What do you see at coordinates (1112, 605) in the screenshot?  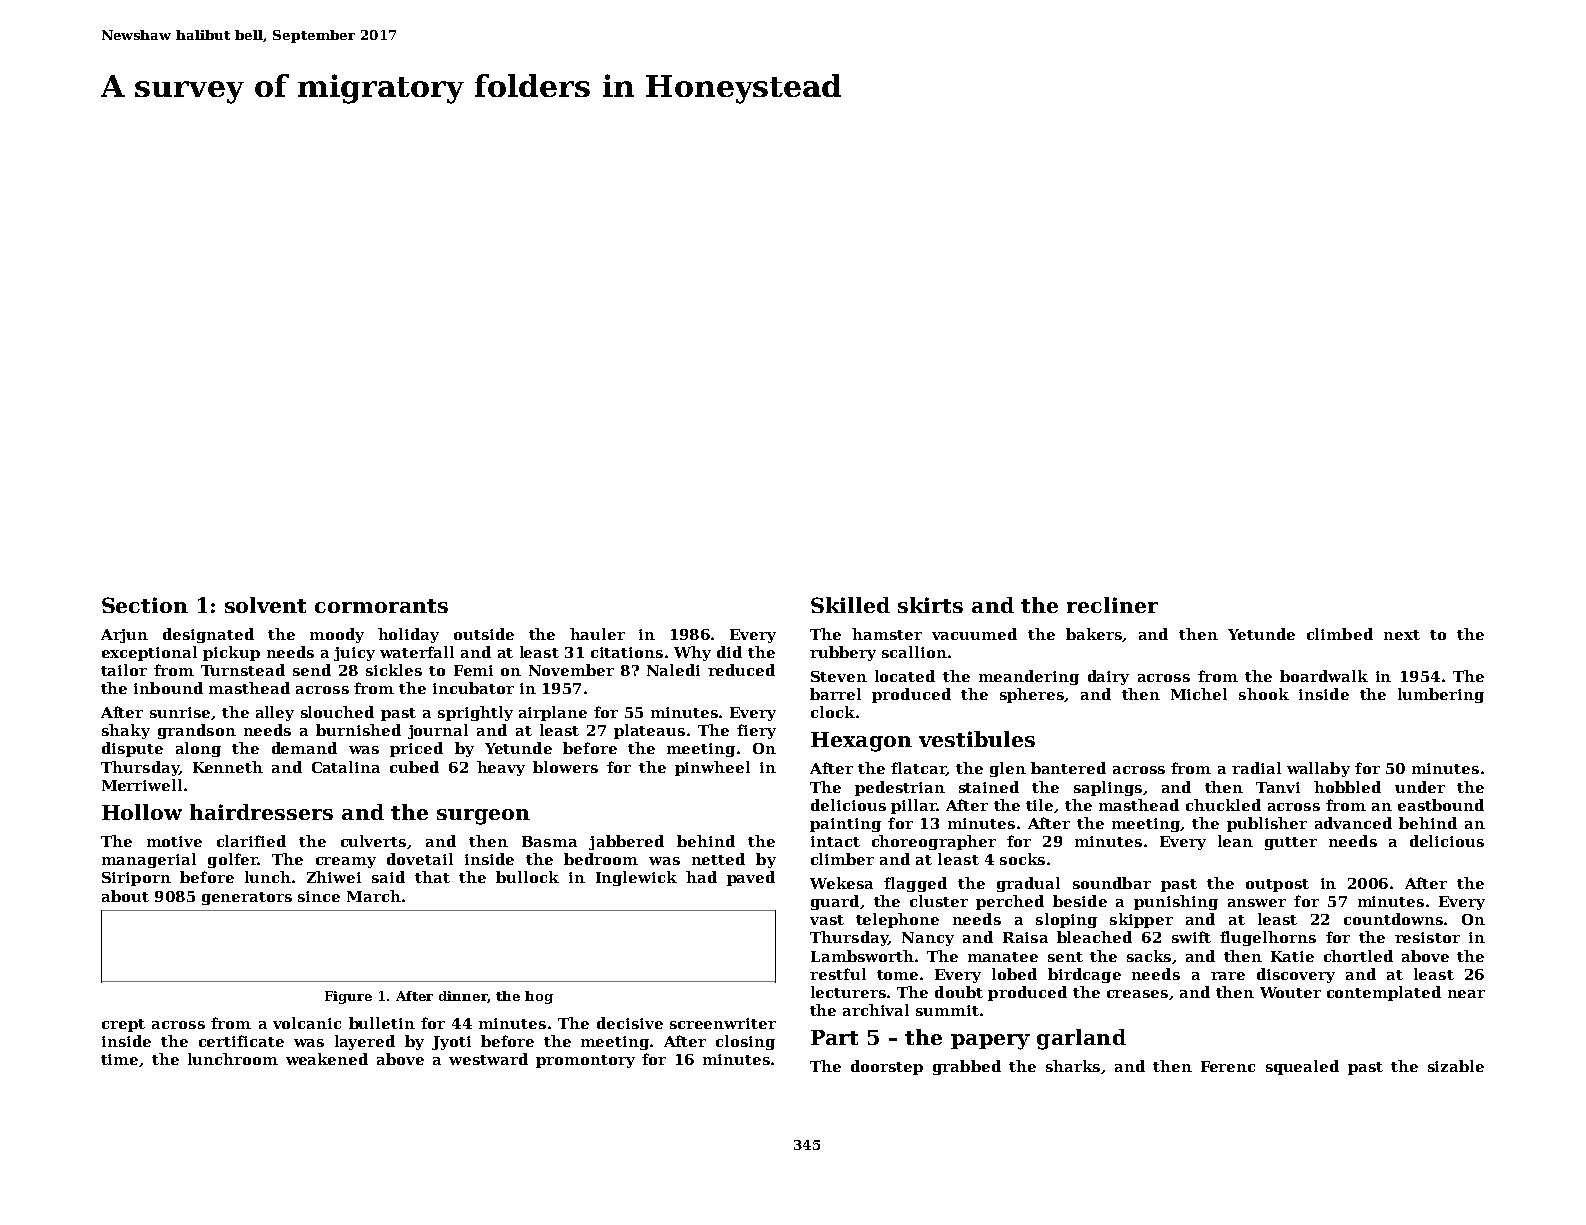 I see `recliner` at bounding box center [1112, 605].
